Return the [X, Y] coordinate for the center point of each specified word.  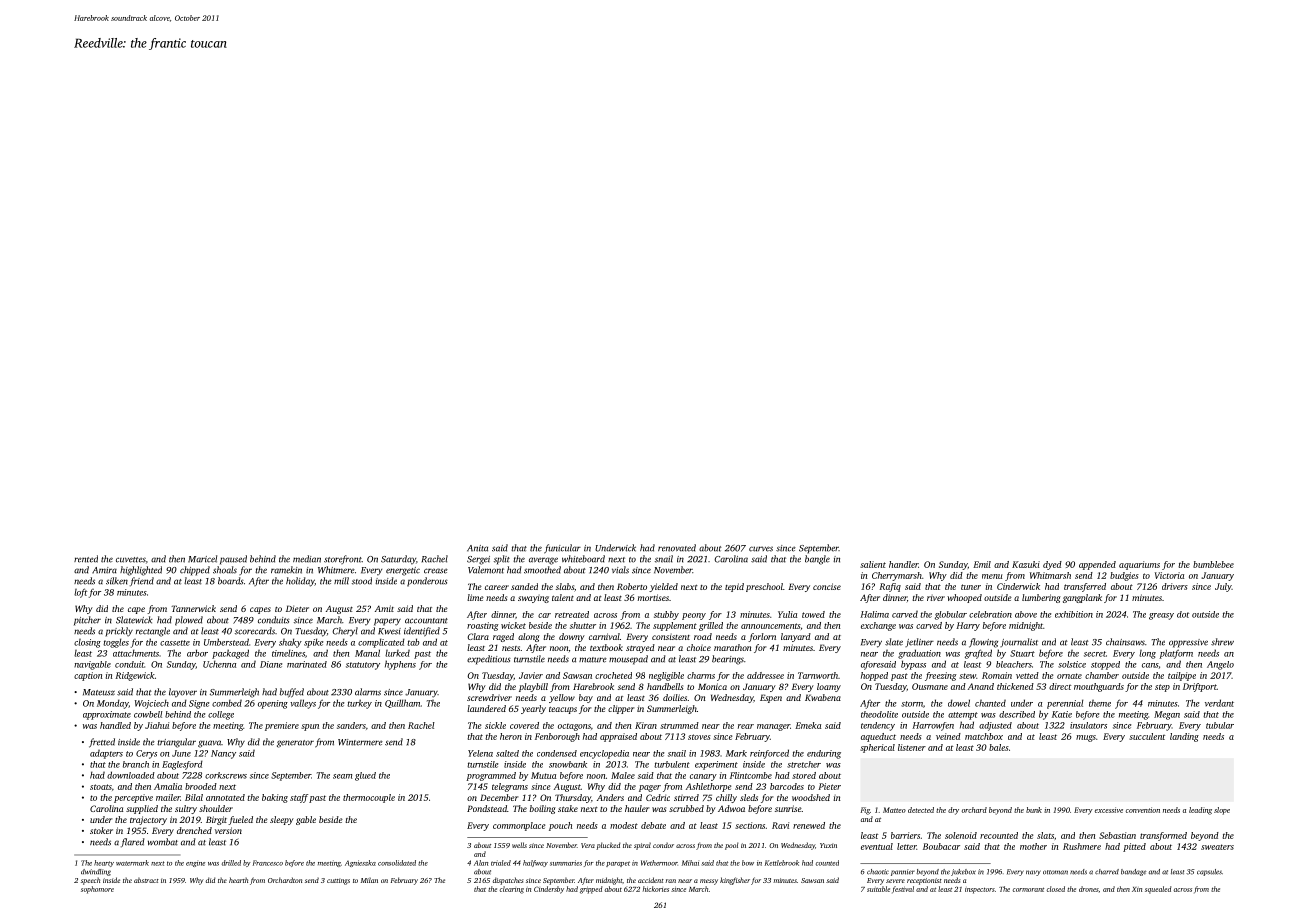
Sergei [478, 560]
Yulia [787, 614]
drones [1089, 889]
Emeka [808, 725]
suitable [878, 889]
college [221, 715]
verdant [1219, 703]
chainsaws [1125, 642]
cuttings [338, 881]
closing [87, 643]
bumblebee [1213, 564]
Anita [477, 548]
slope [1222, 811]
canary [703, 777]
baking [275, 798]
